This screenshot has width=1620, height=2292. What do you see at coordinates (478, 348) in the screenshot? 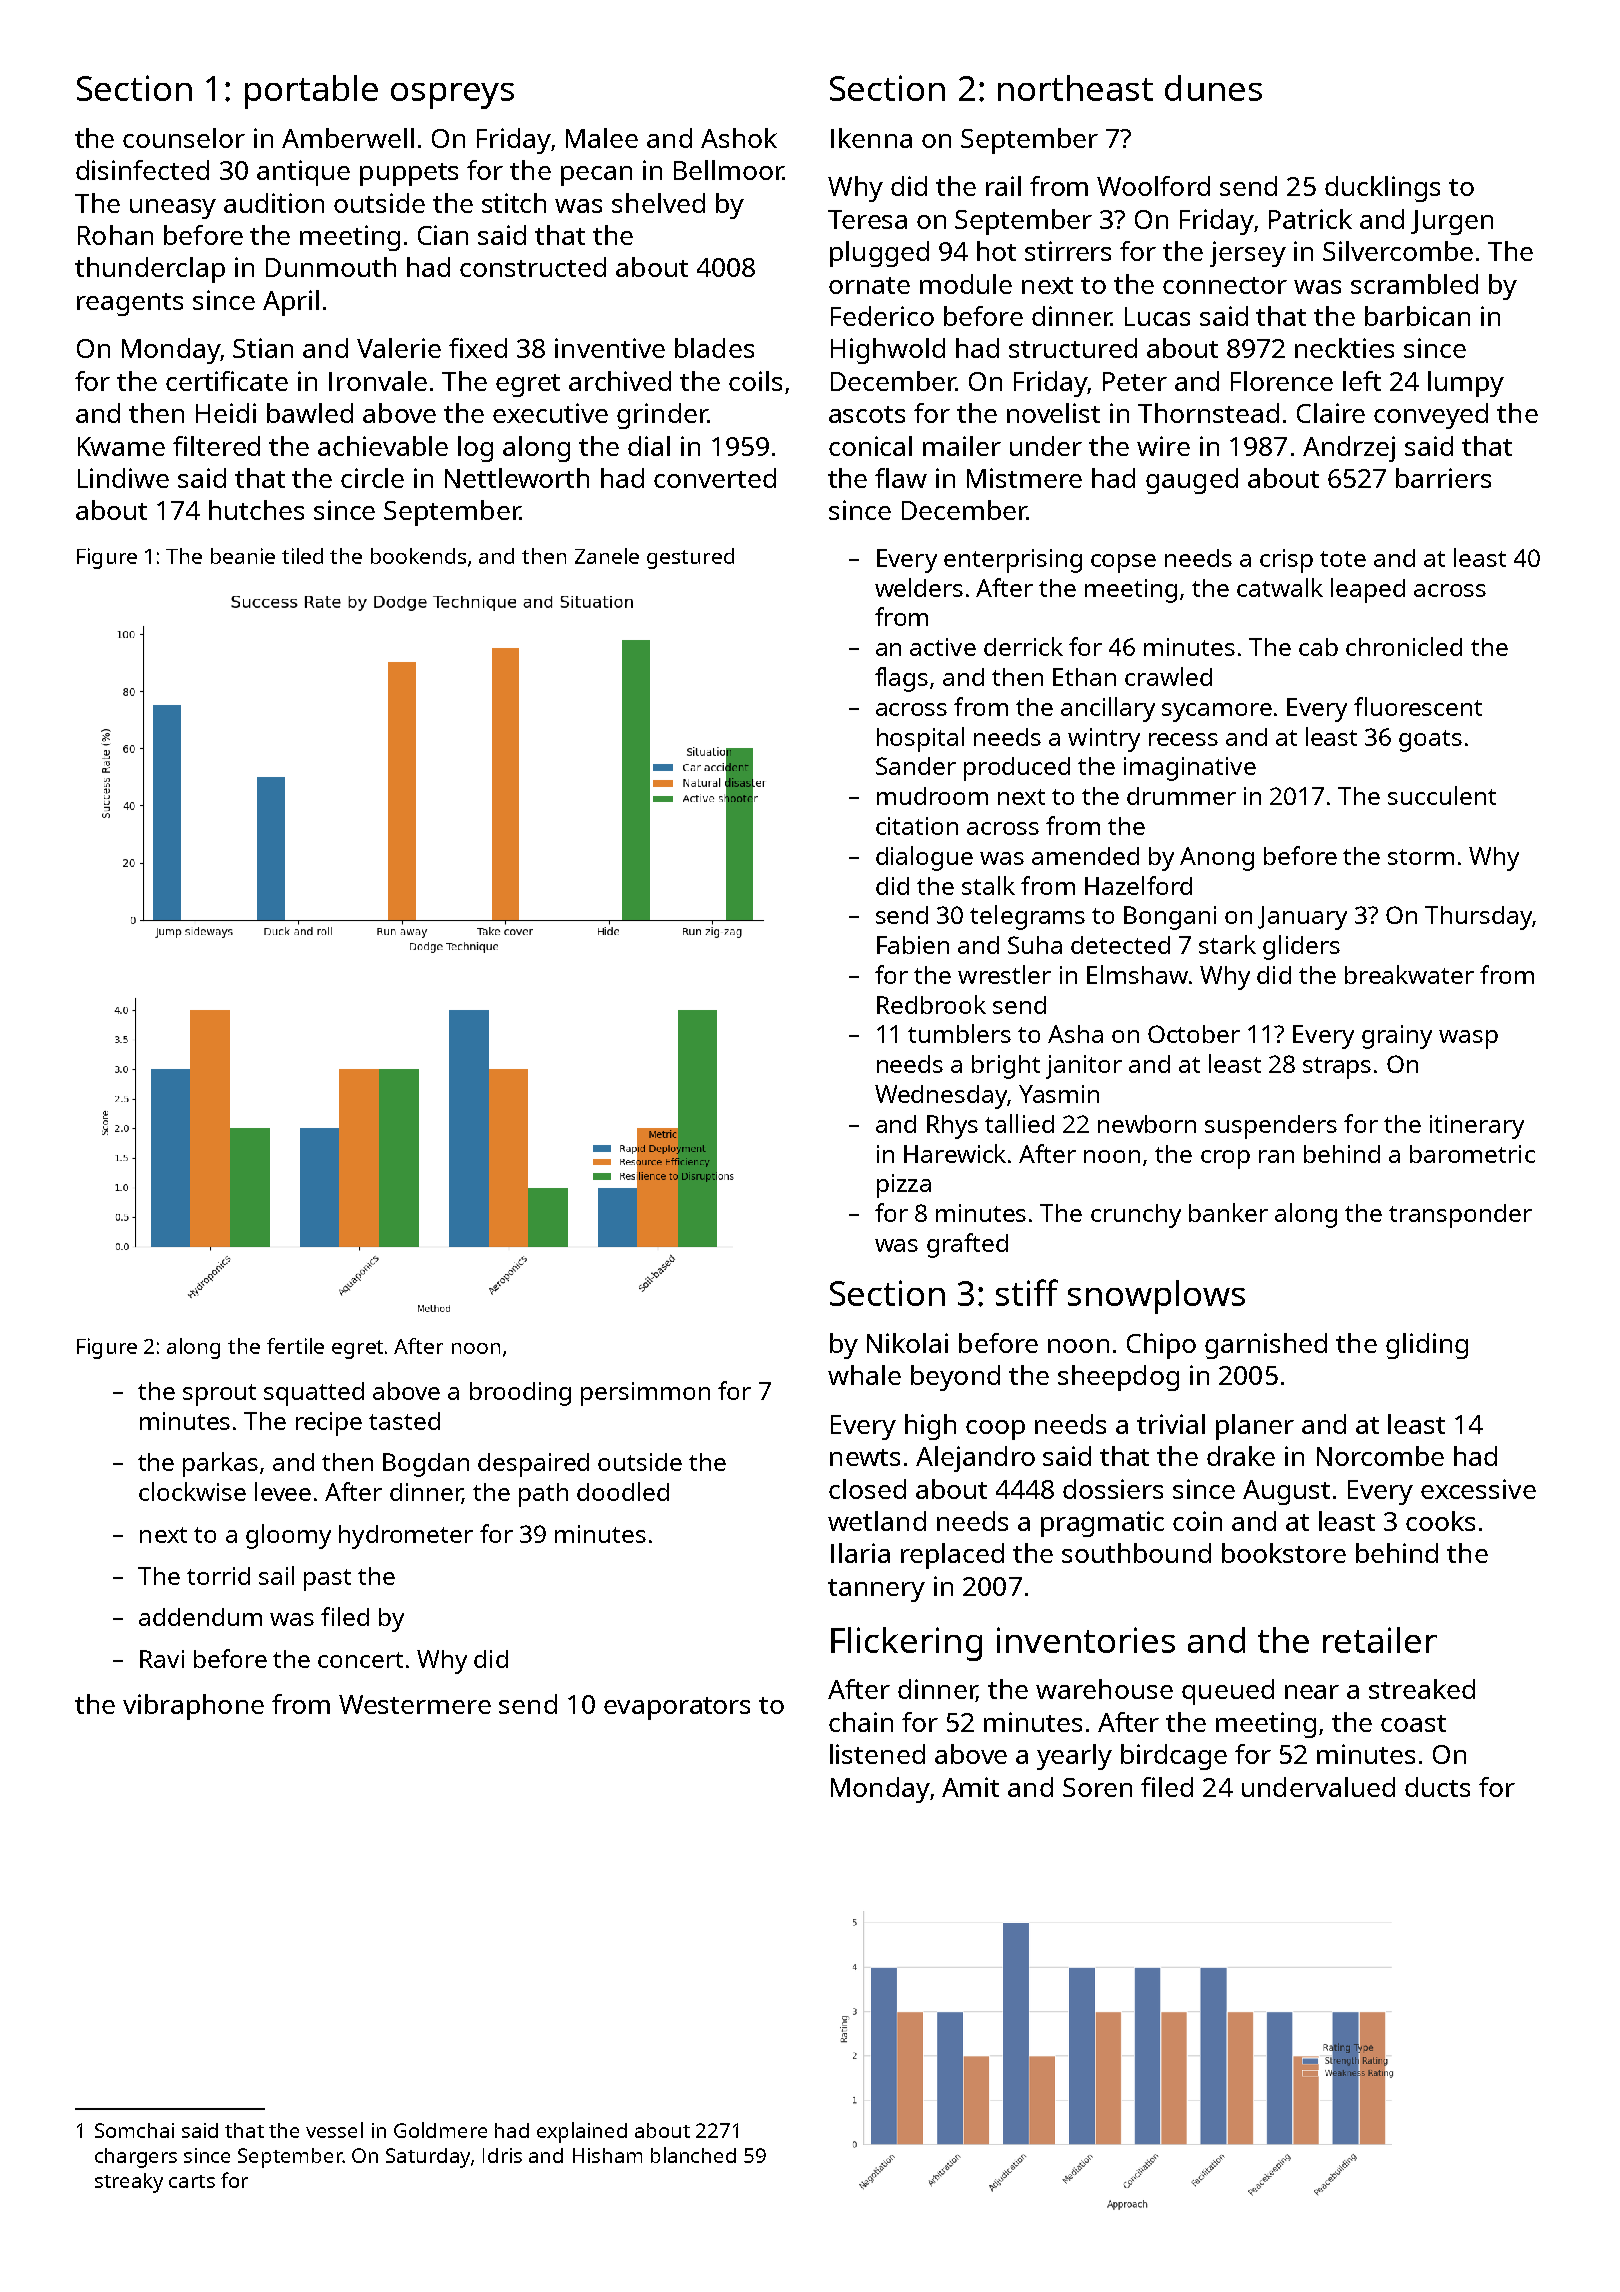
I see `fixed` at bounding box center [478, 348].
